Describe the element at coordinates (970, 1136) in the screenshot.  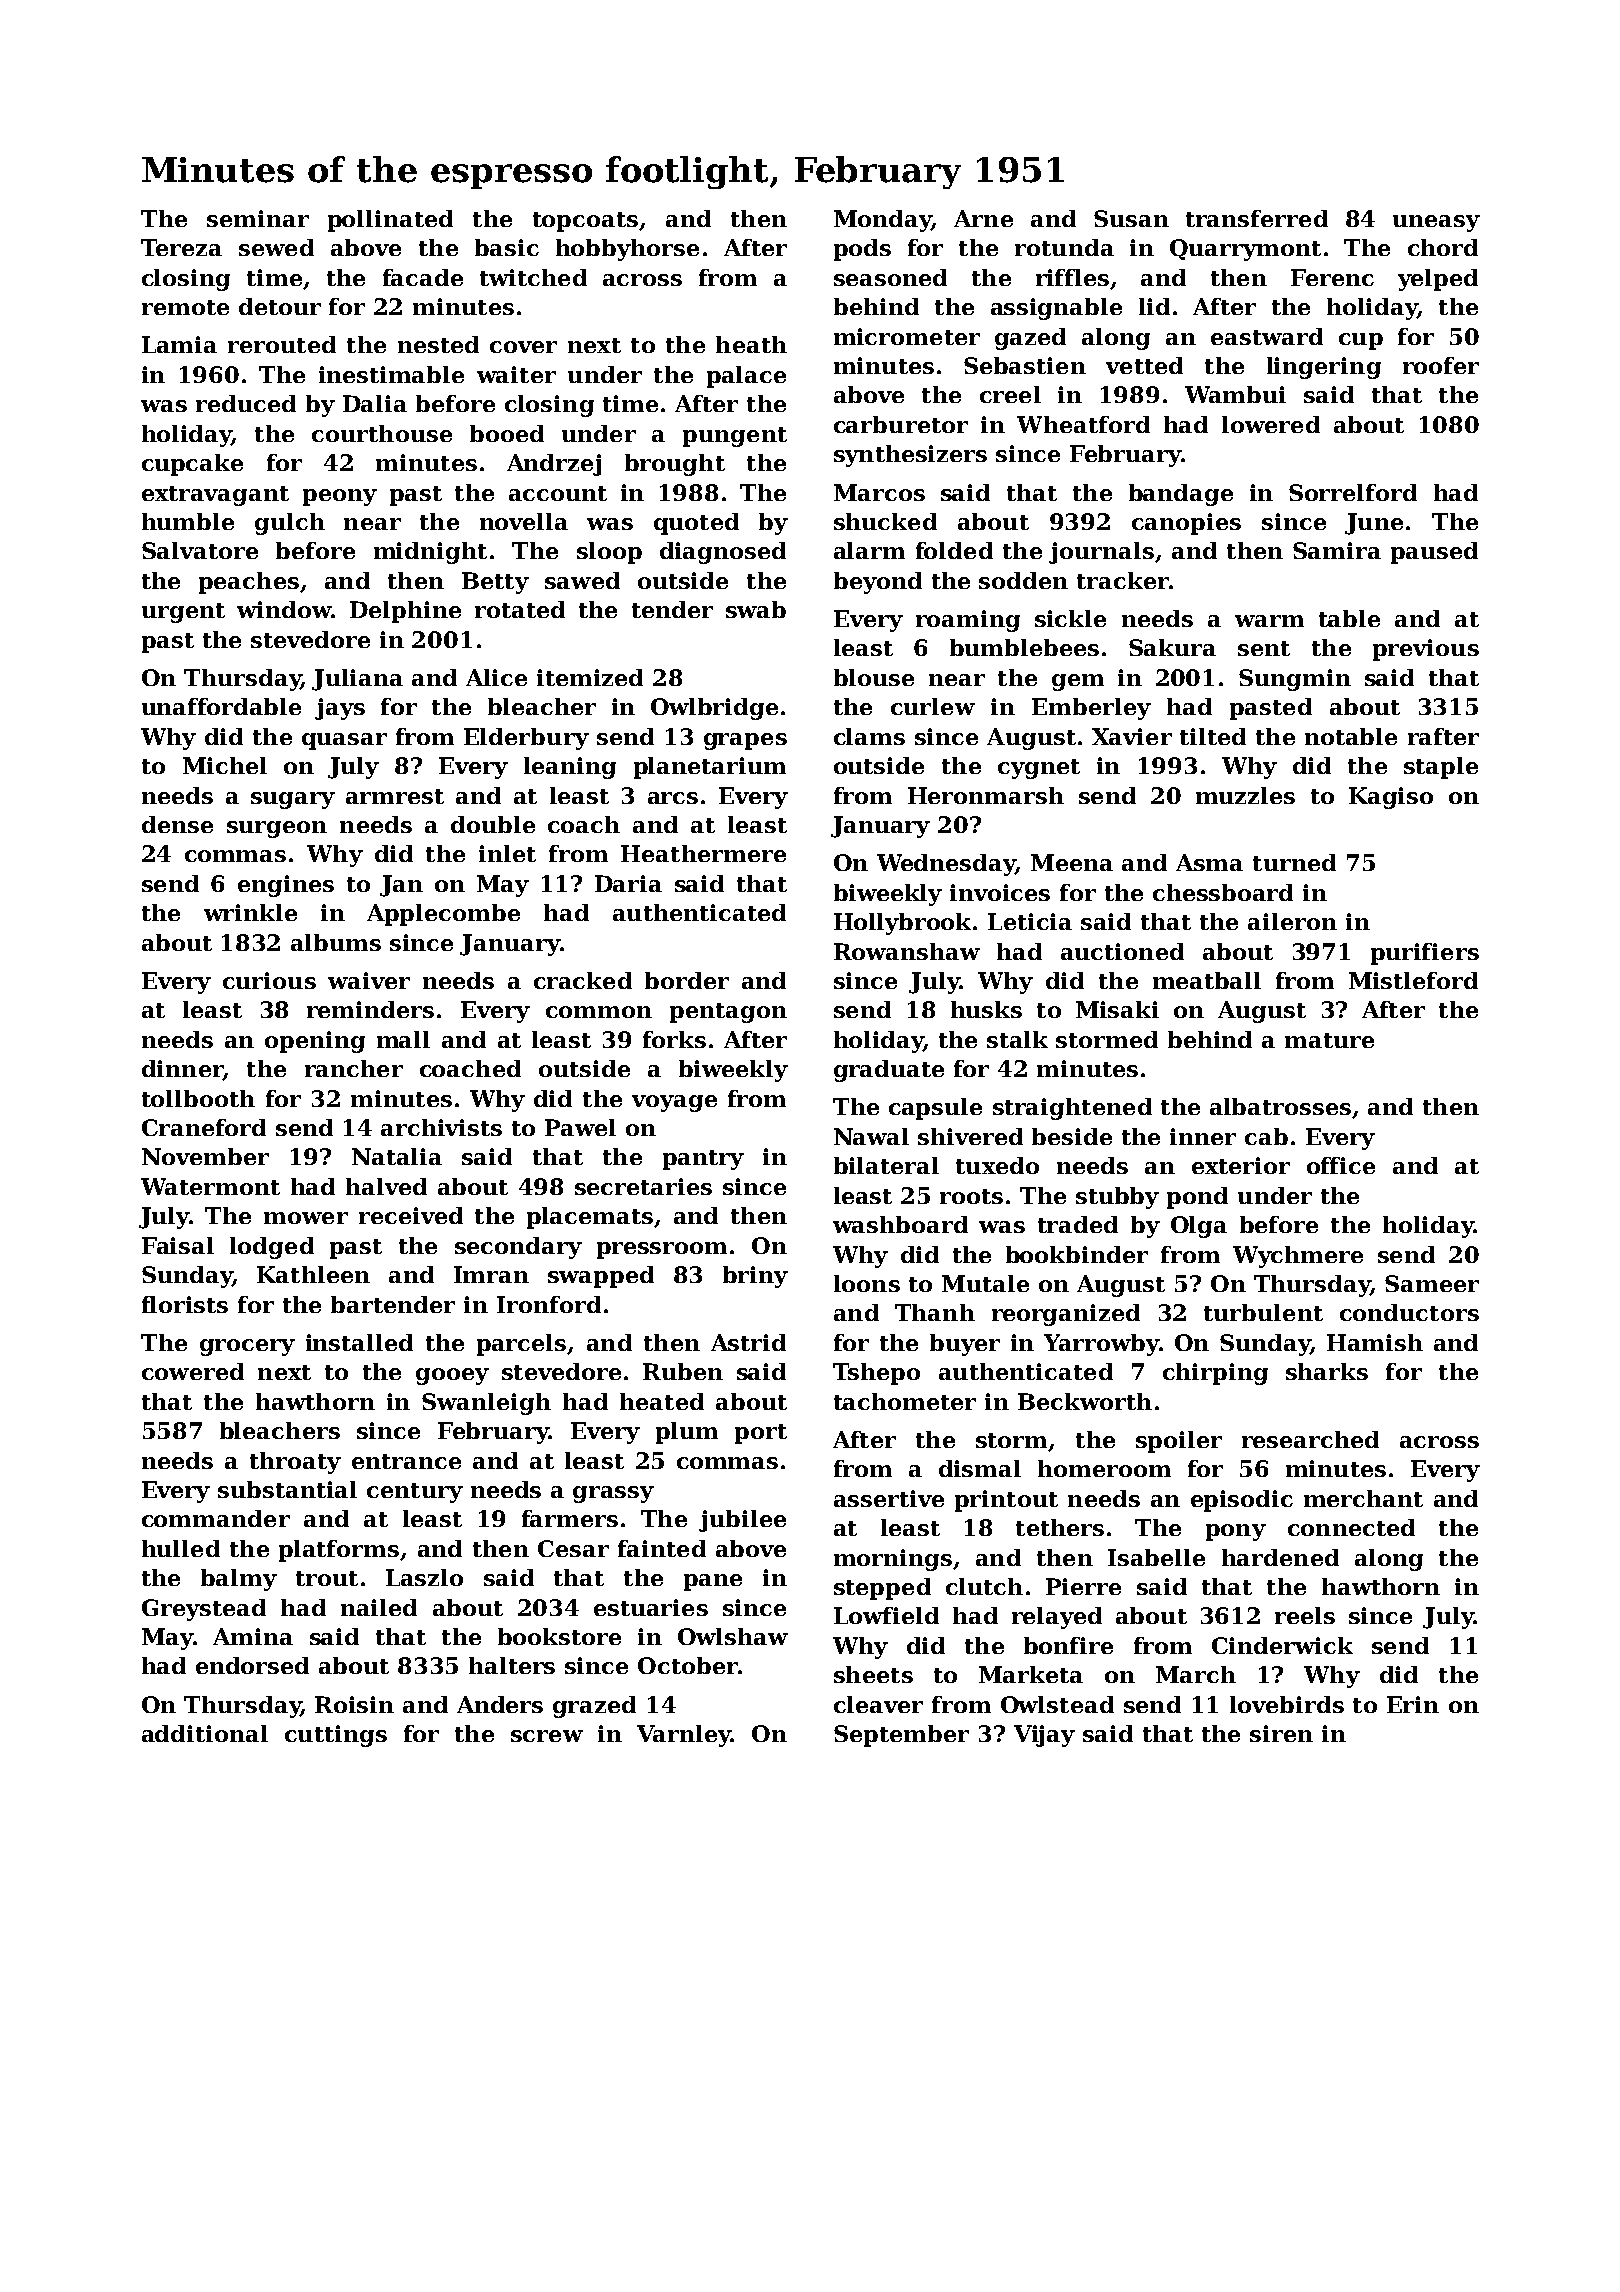
I see `shivered` at that location.
